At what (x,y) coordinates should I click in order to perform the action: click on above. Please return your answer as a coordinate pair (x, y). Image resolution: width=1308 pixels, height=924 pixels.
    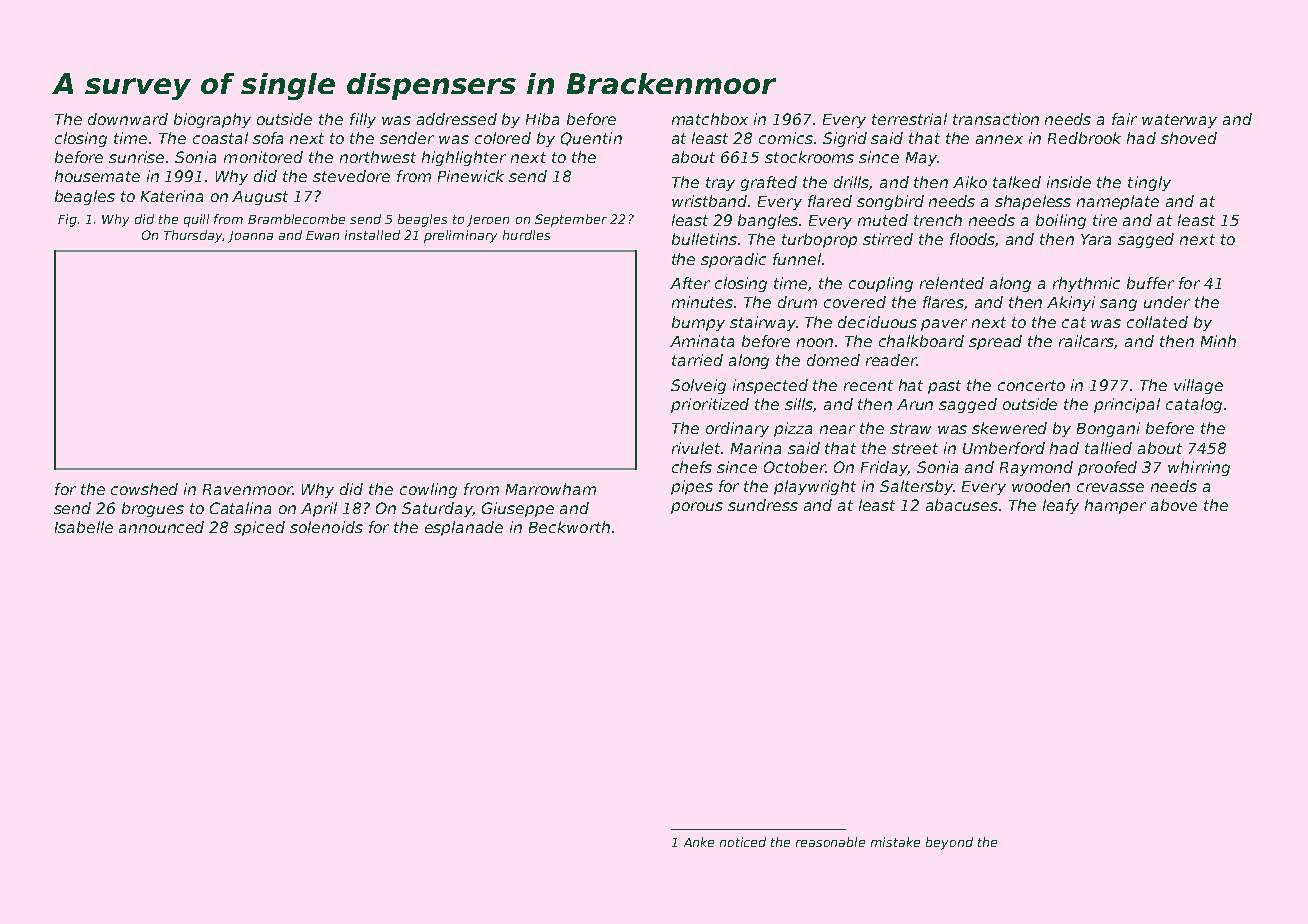
    Looking at the image, I should click on (1174, 505).
